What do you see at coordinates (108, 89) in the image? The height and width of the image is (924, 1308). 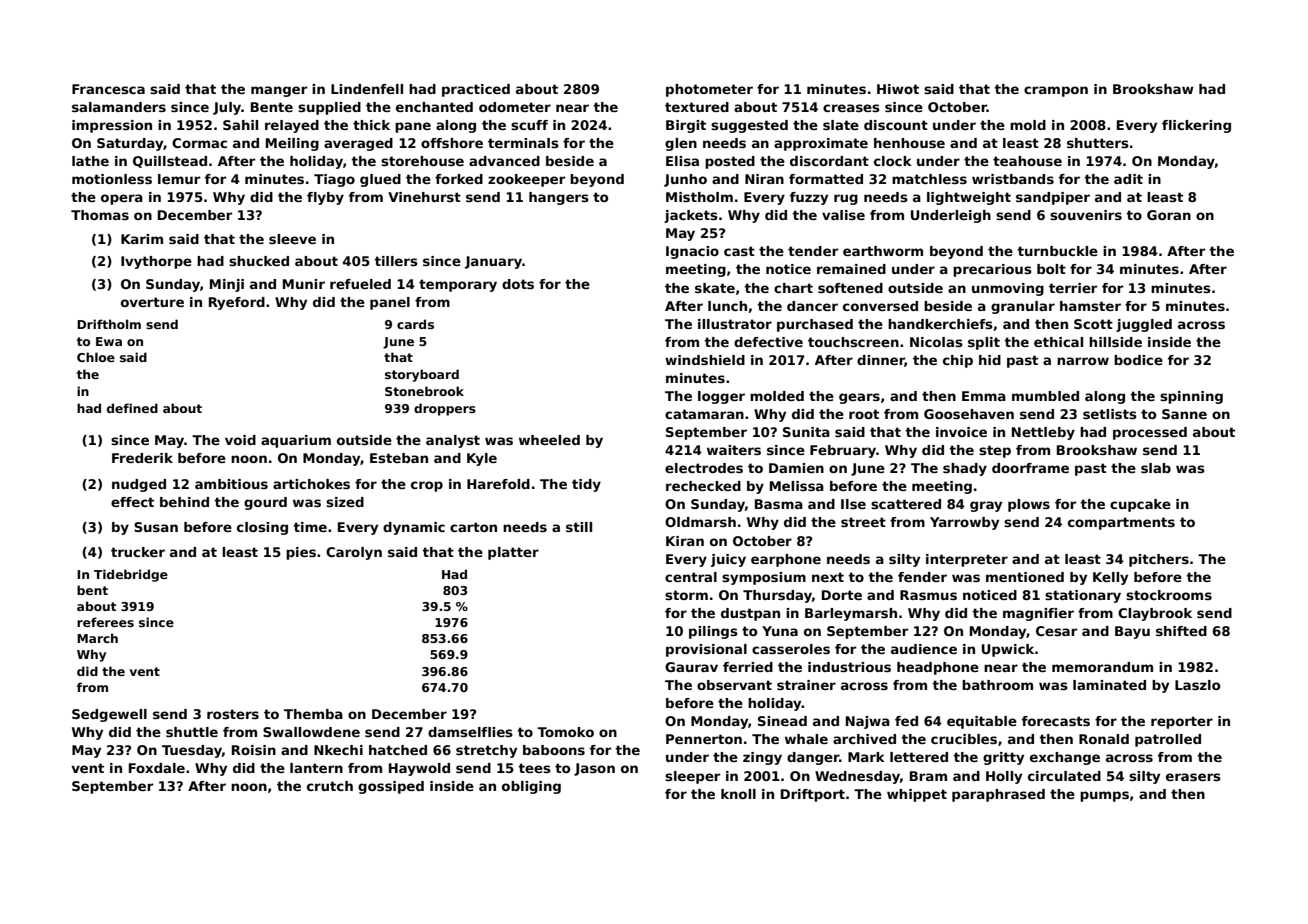 I see `Francesca` at bounding box center [108, 89].
